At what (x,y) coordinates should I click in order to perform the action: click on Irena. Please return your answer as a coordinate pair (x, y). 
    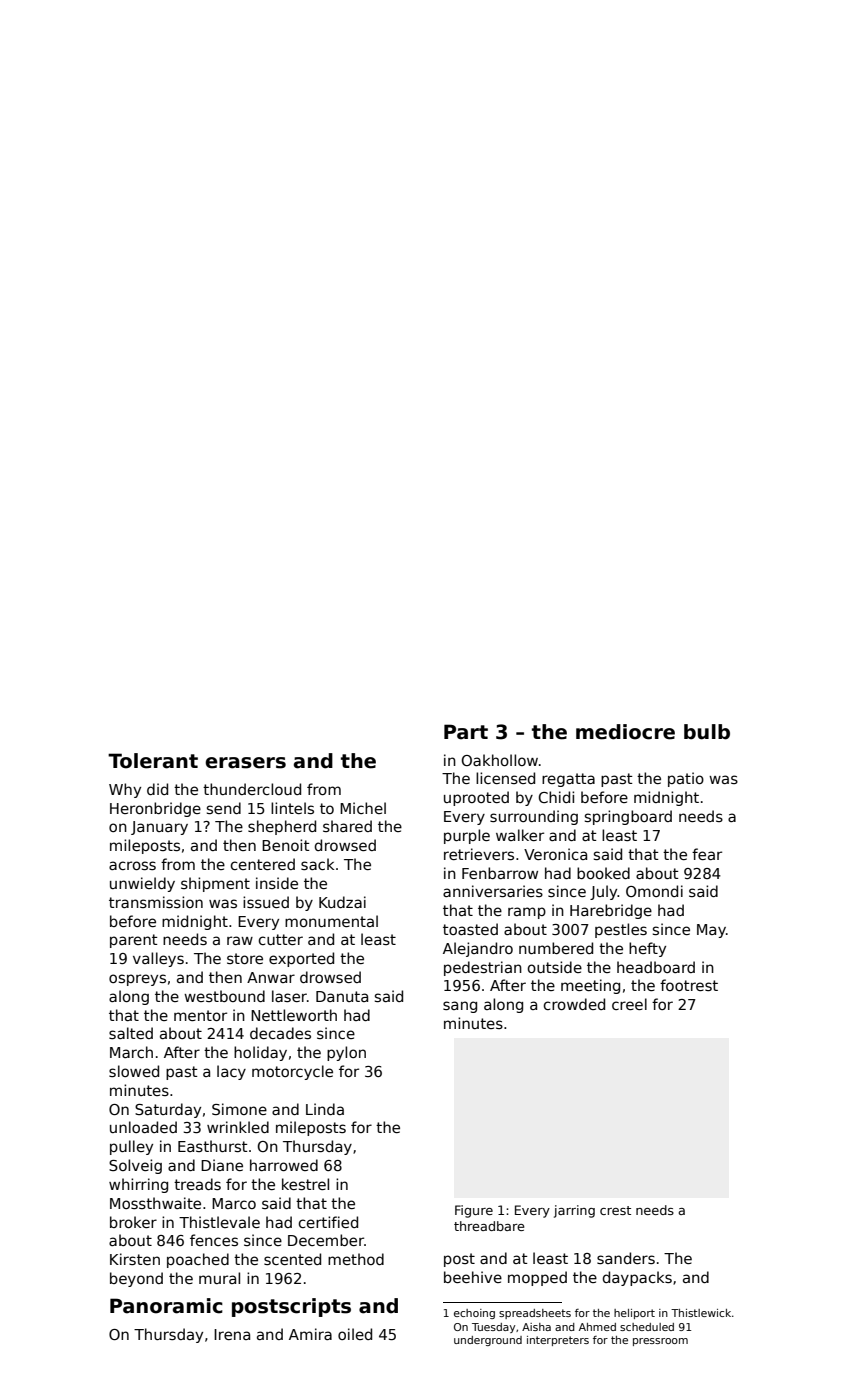
    Looking at the image, I should click on (232, 1334).
